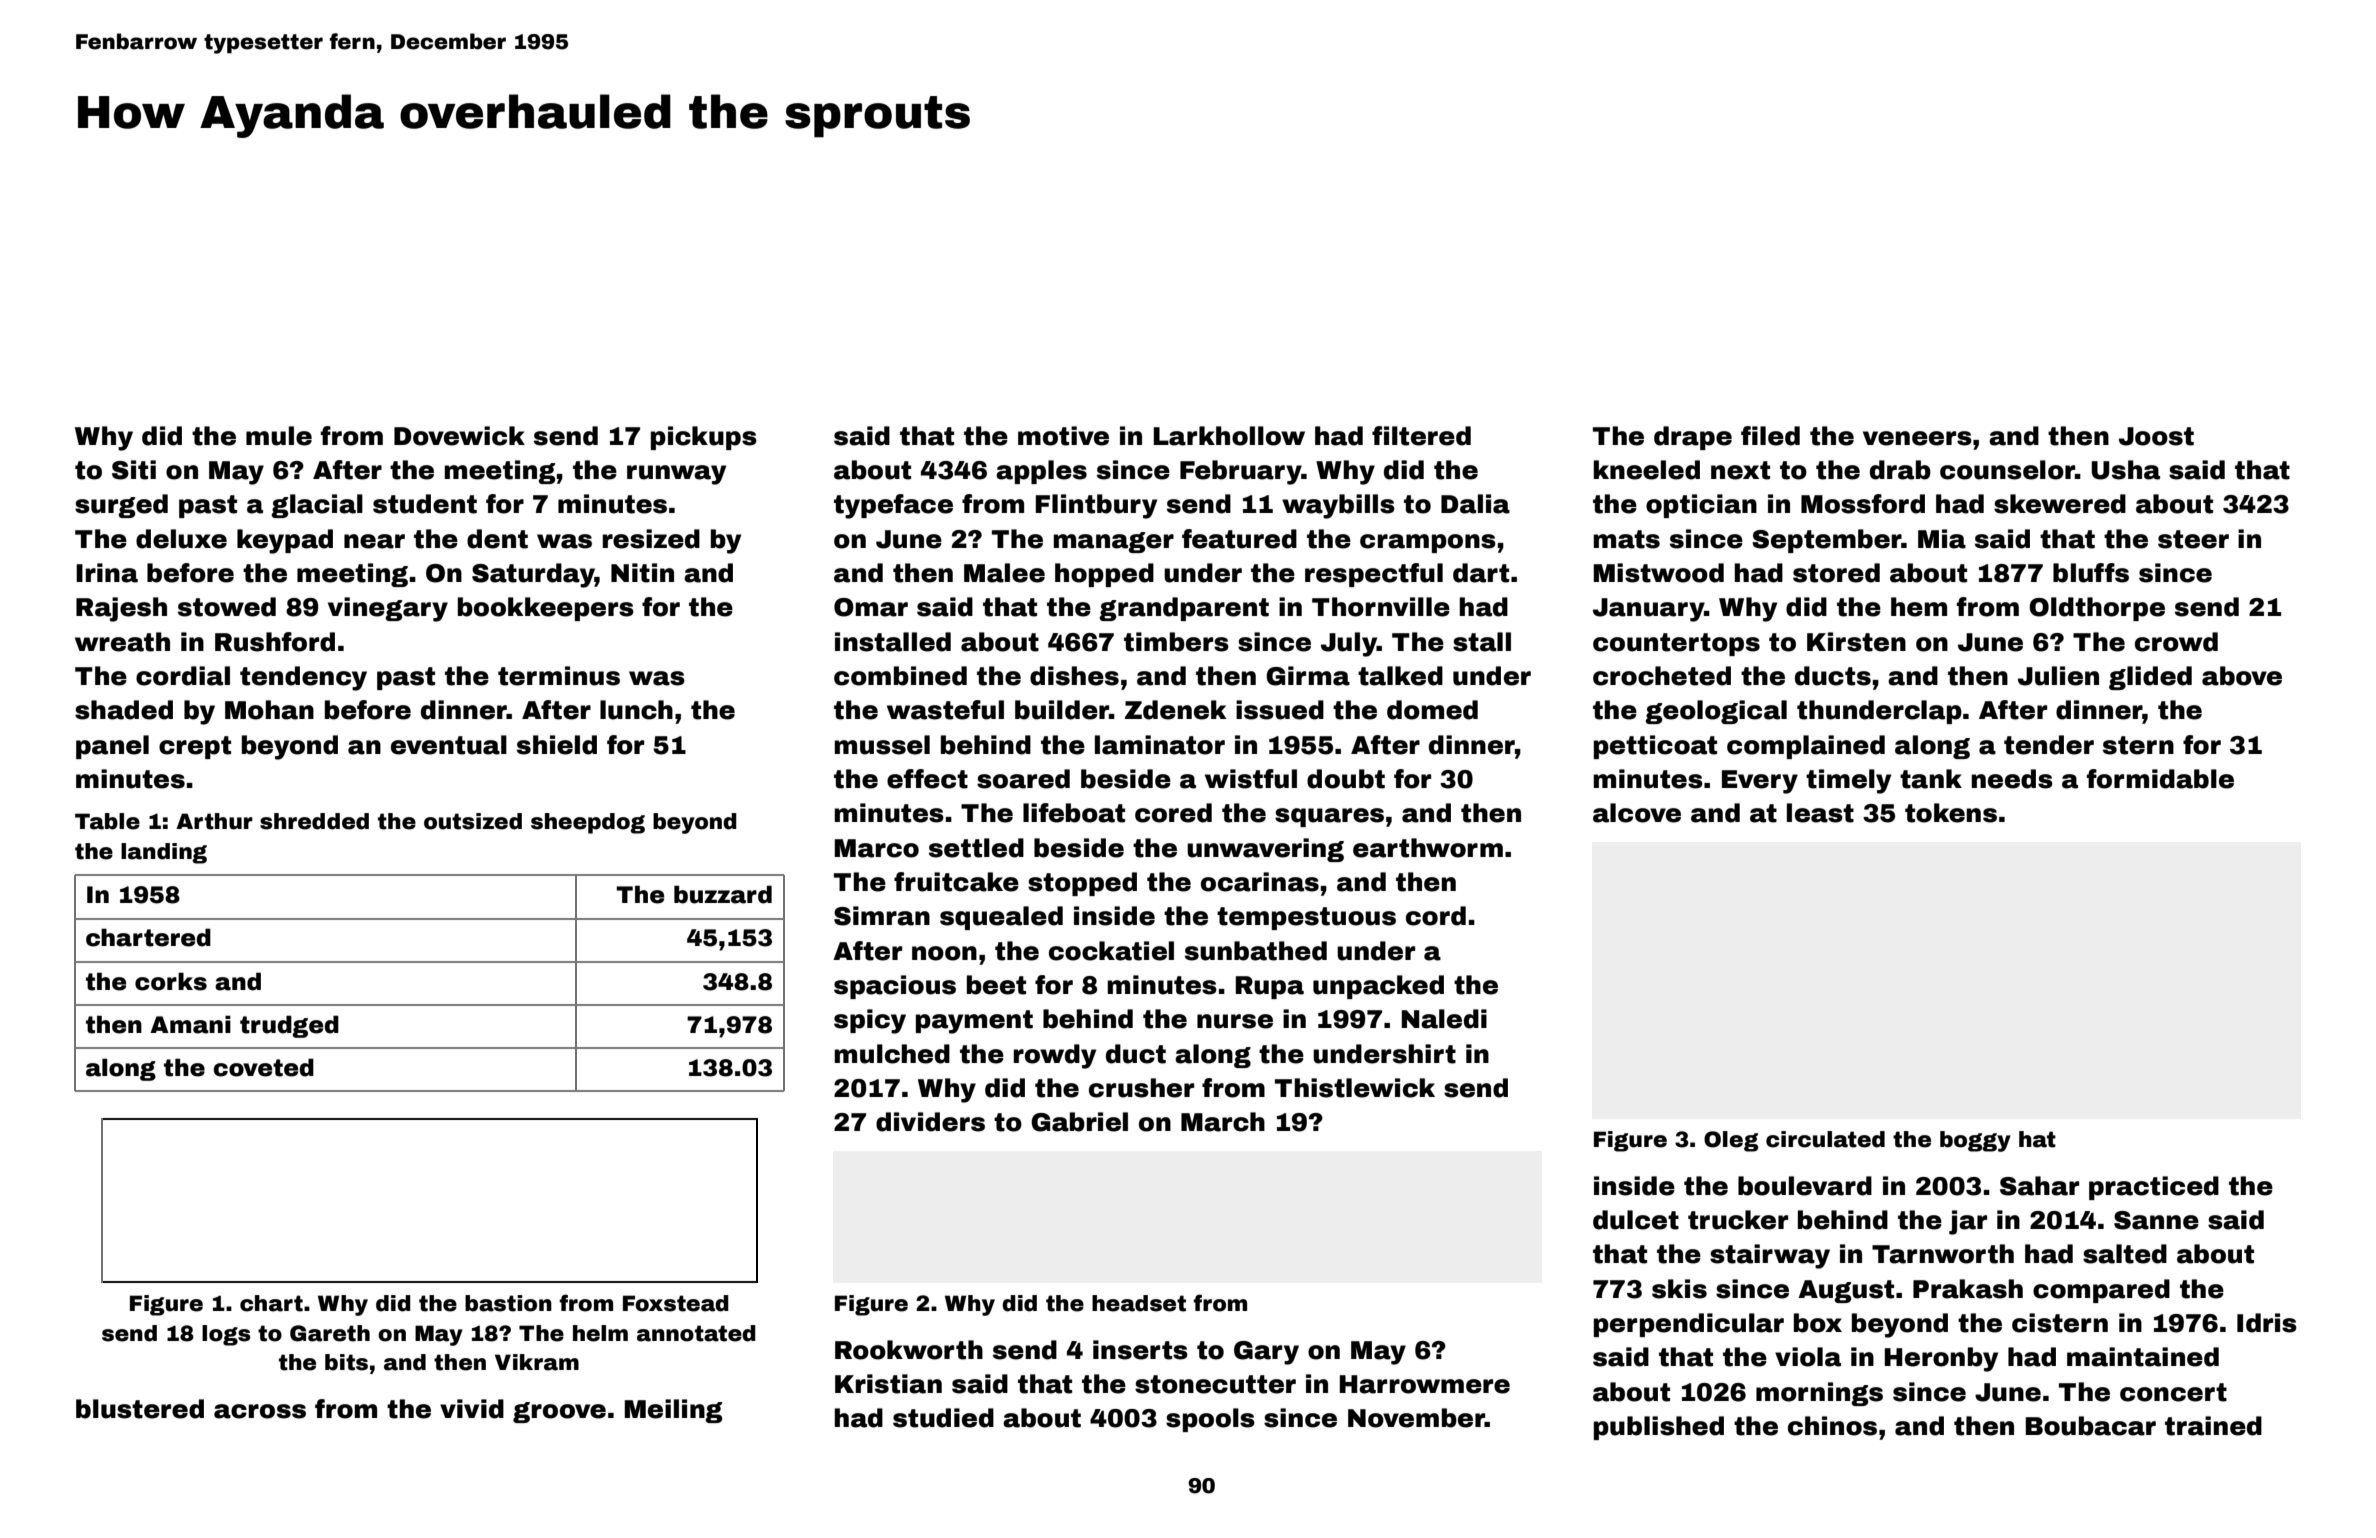 The height and width of the page is (1538, 2376). I want to click on motive, so click(1063, 436).
